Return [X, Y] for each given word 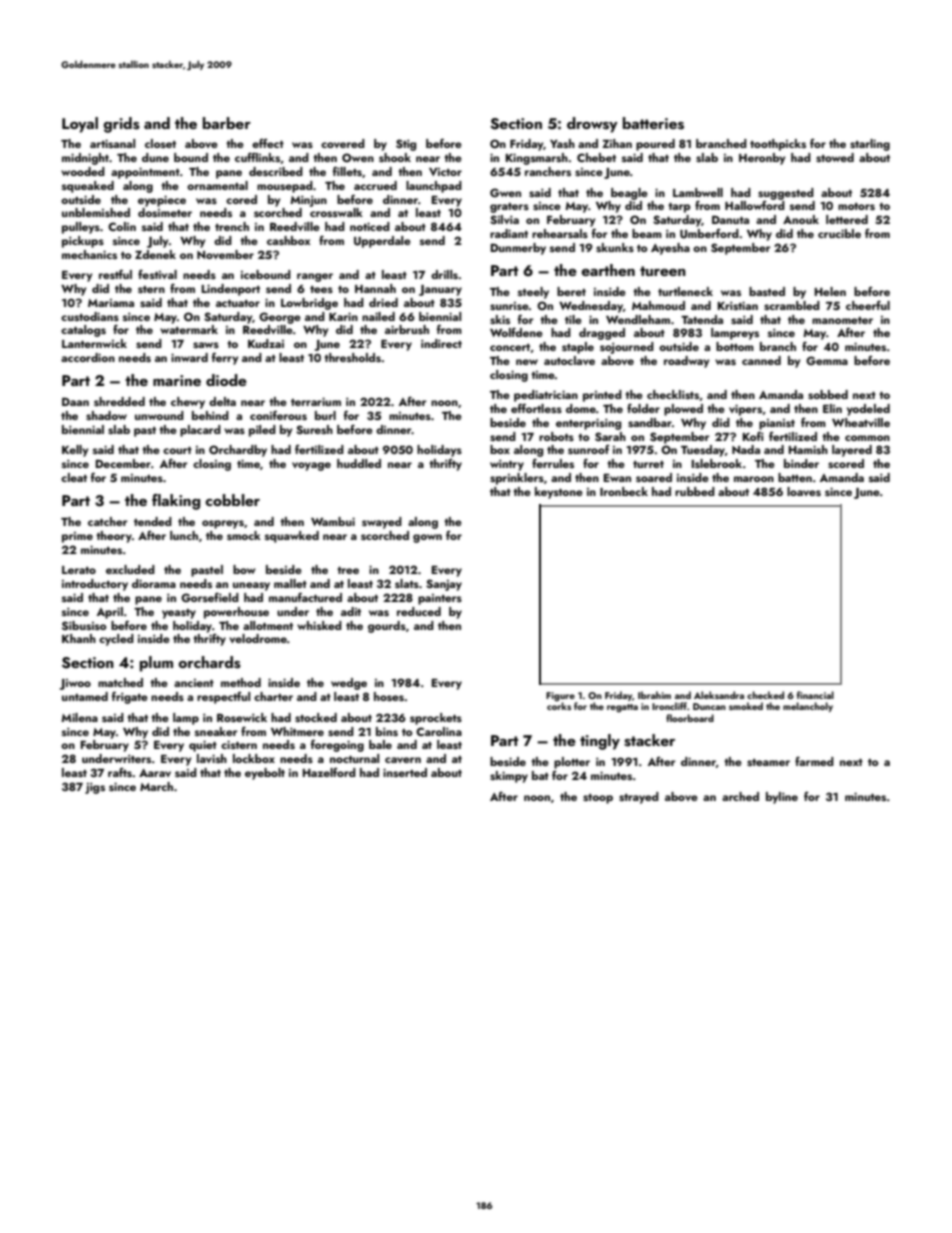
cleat [74, 477]
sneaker [216, 731]
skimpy [509, 777]
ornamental [217, 185]
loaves [804, 491]
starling [870, 145]
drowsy [592, 125]
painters [440, 599]
